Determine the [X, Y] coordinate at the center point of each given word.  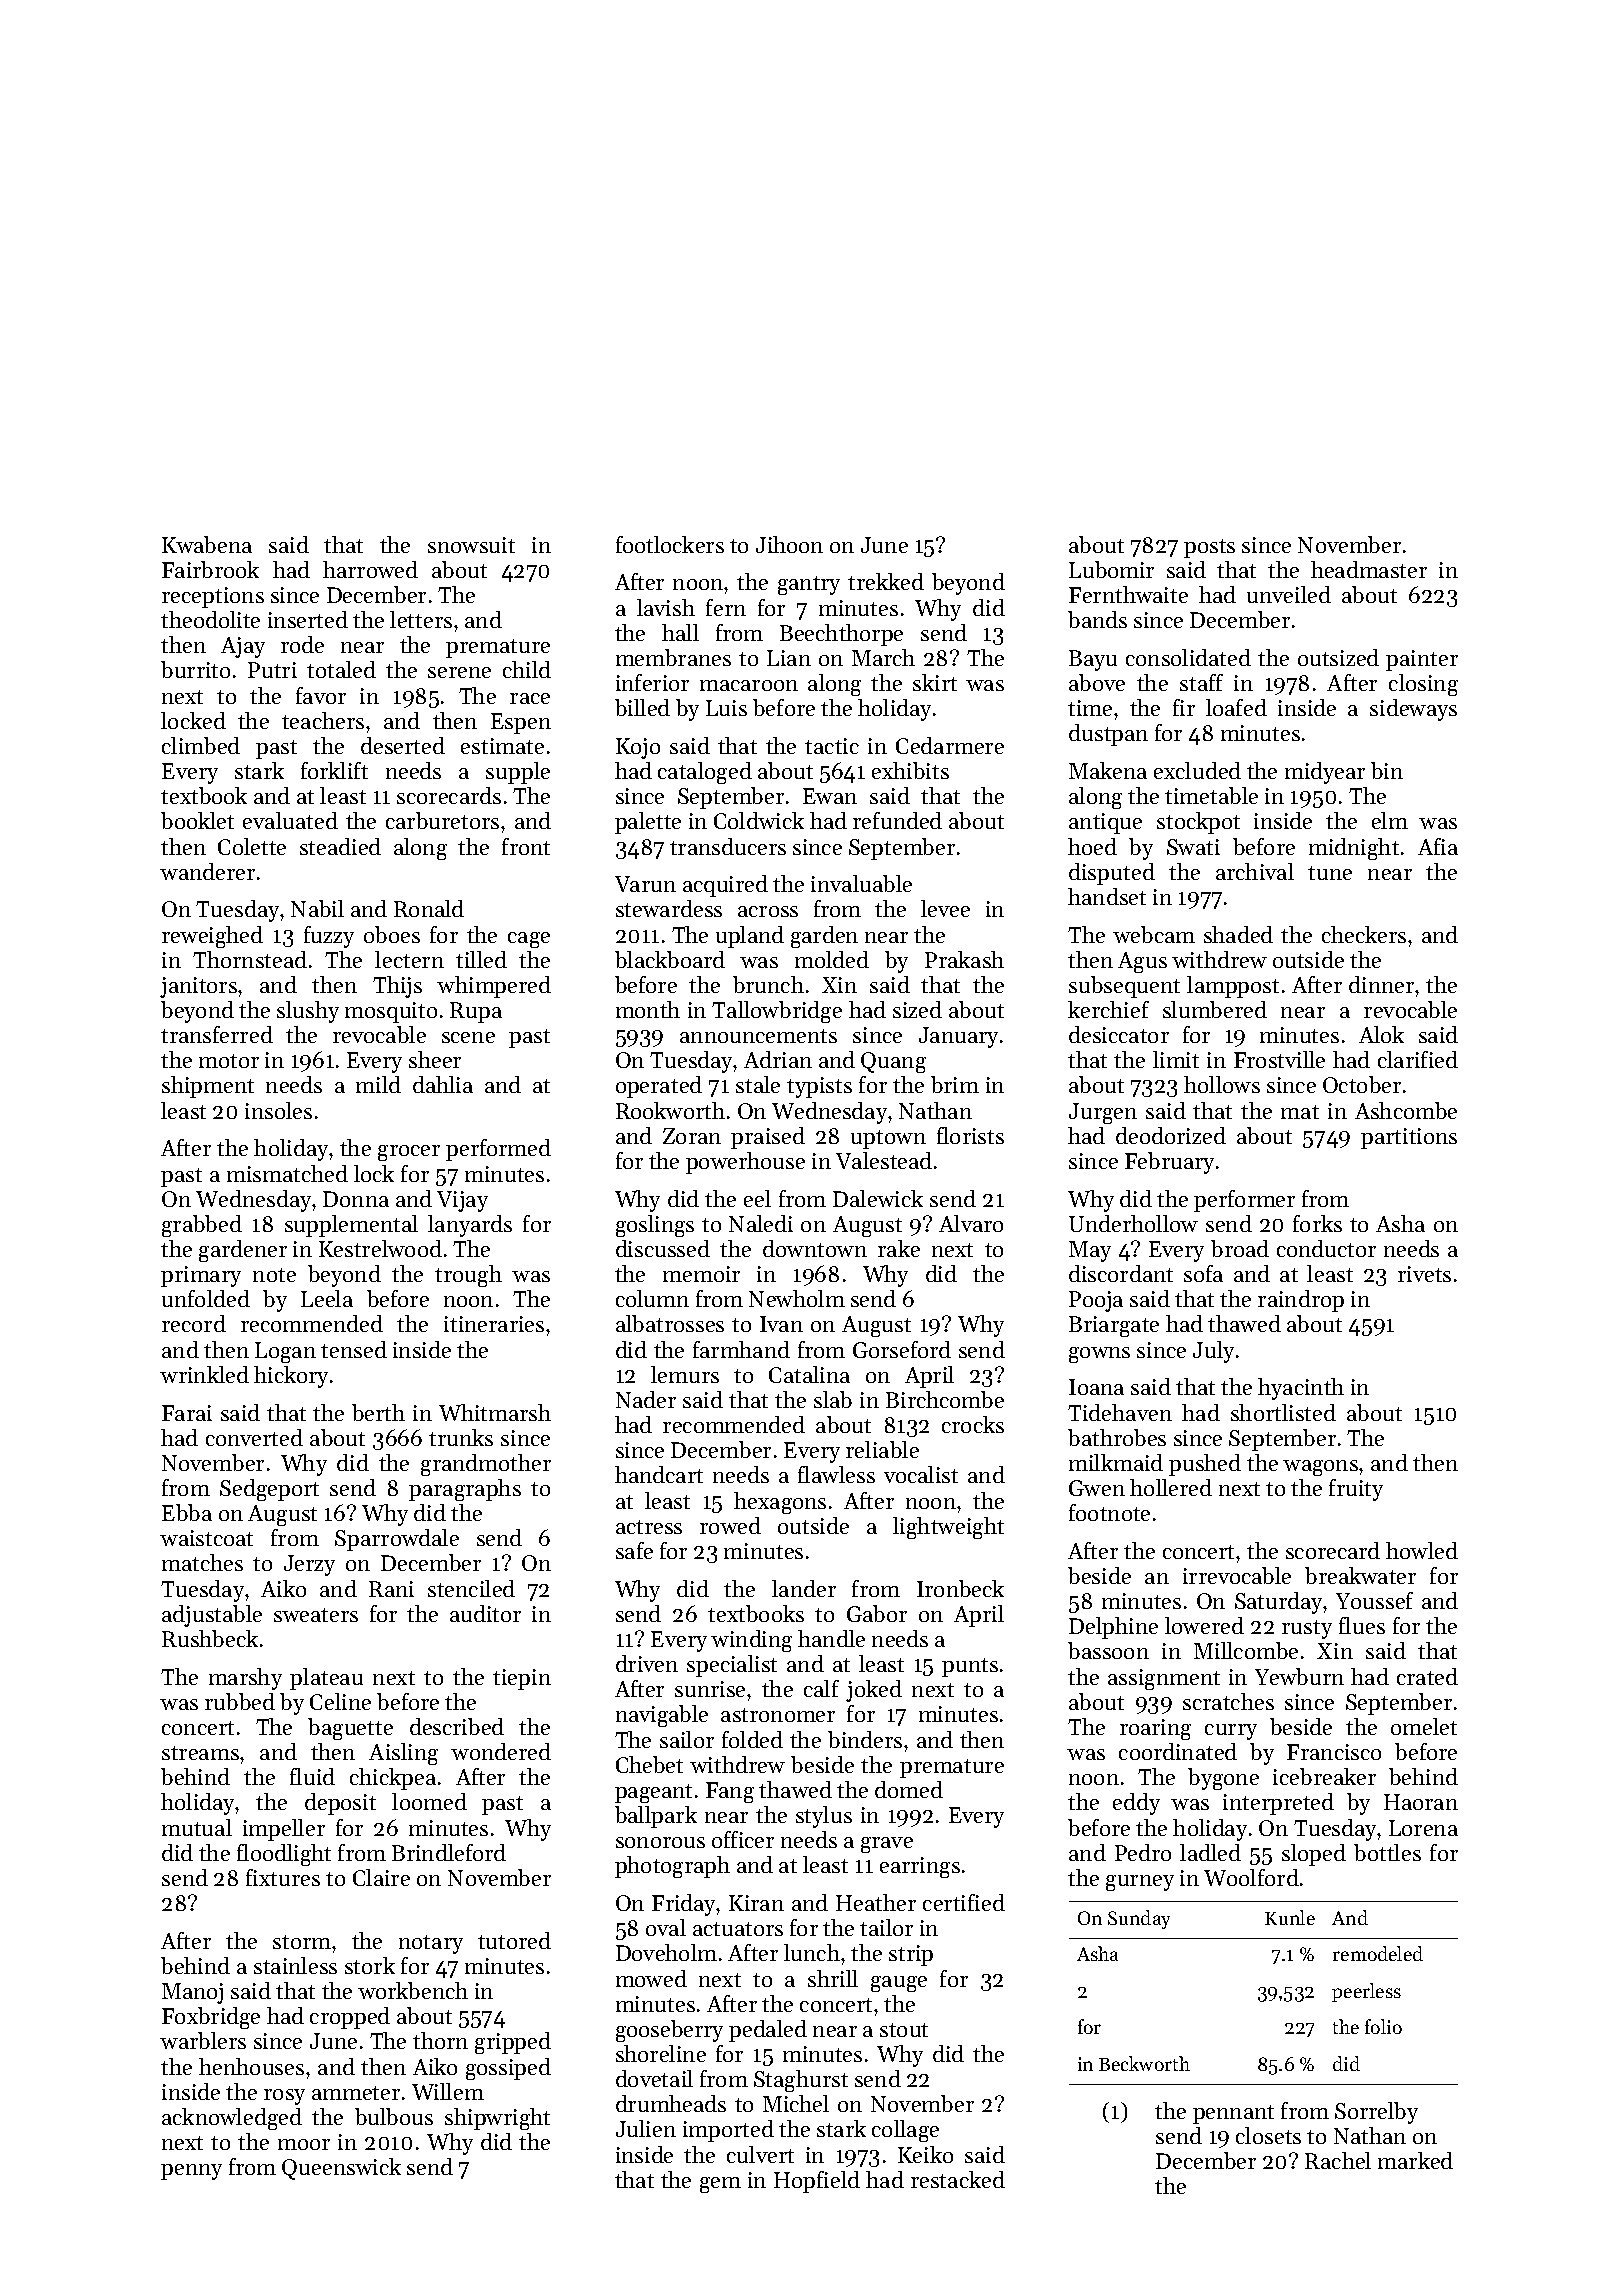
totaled [341, 669]
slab [833, 1399]
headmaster [1369, 569]
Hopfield [817, 2182]
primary [201, 1276]
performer [1244, 1201]
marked [1415, 2160]
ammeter [356, 2093]
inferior [652, 682]
